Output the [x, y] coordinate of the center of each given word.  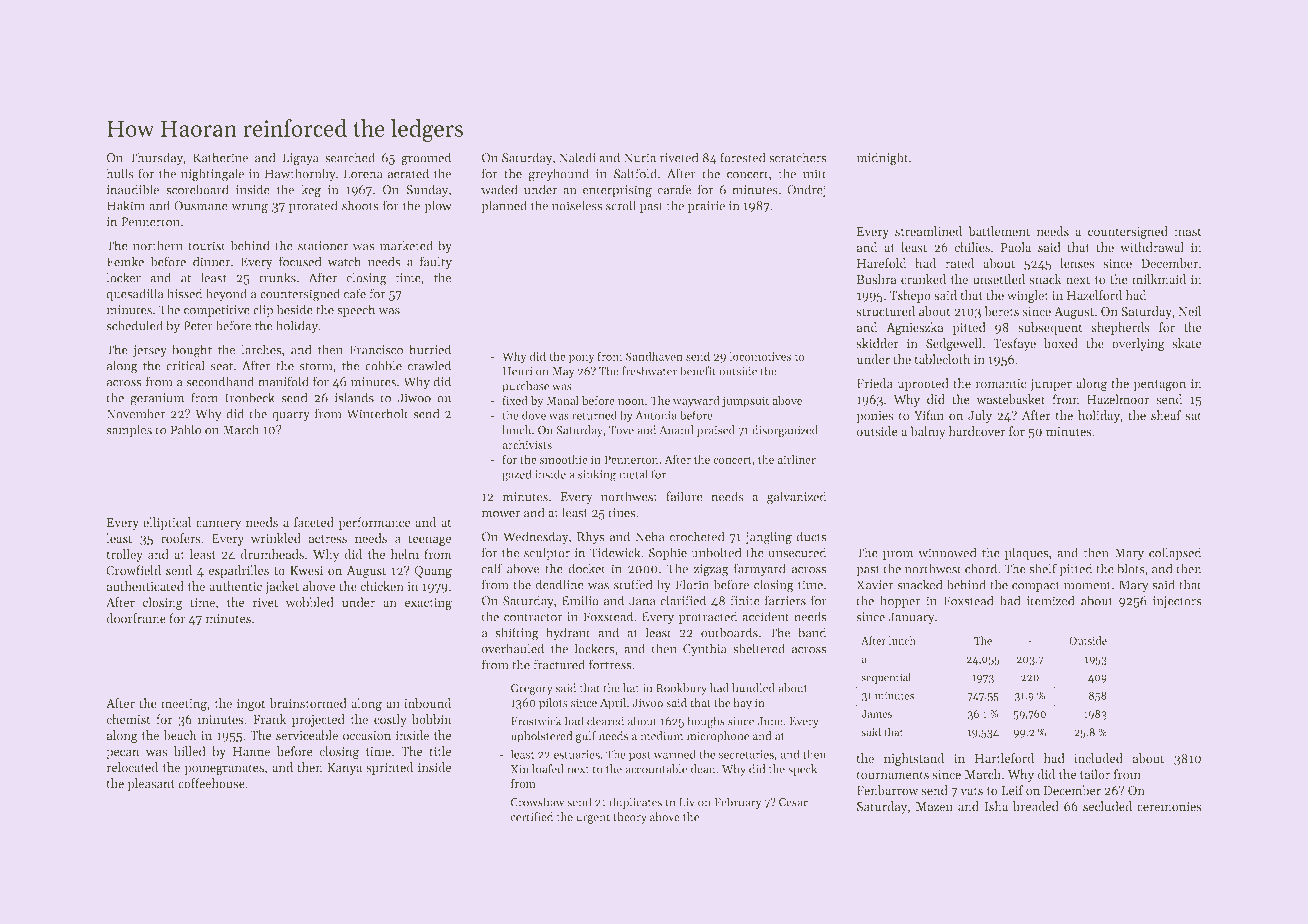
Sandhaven [654, 356]
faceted [314, 522]
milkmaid [1159, 279]
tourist [207, 246]
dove [534, 415]
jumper [1051, 385]
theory [630, 818]
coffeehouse [211, 783]
